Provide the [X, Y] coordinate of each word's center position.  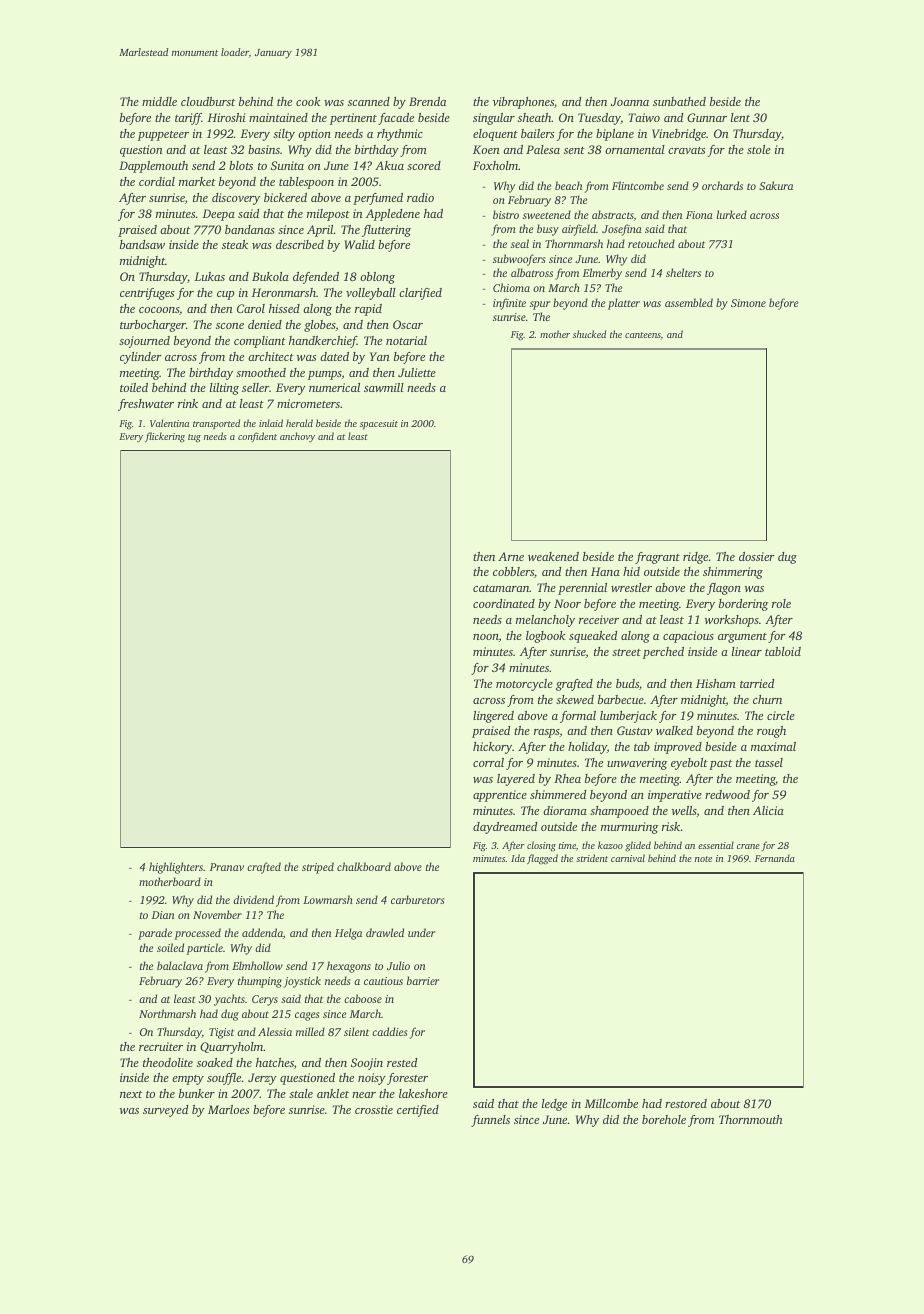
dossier [757, 556]
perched [663, 653]
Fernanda [775, 858]
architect [271, 356]
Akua [389, 165]
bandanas [250, 229]
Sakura [776, 185]
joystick [302, 982]
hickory [492, 748]
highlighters [176, 868]
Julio [398, 965]
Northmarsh [167, 1013]
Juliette [417, 372]
